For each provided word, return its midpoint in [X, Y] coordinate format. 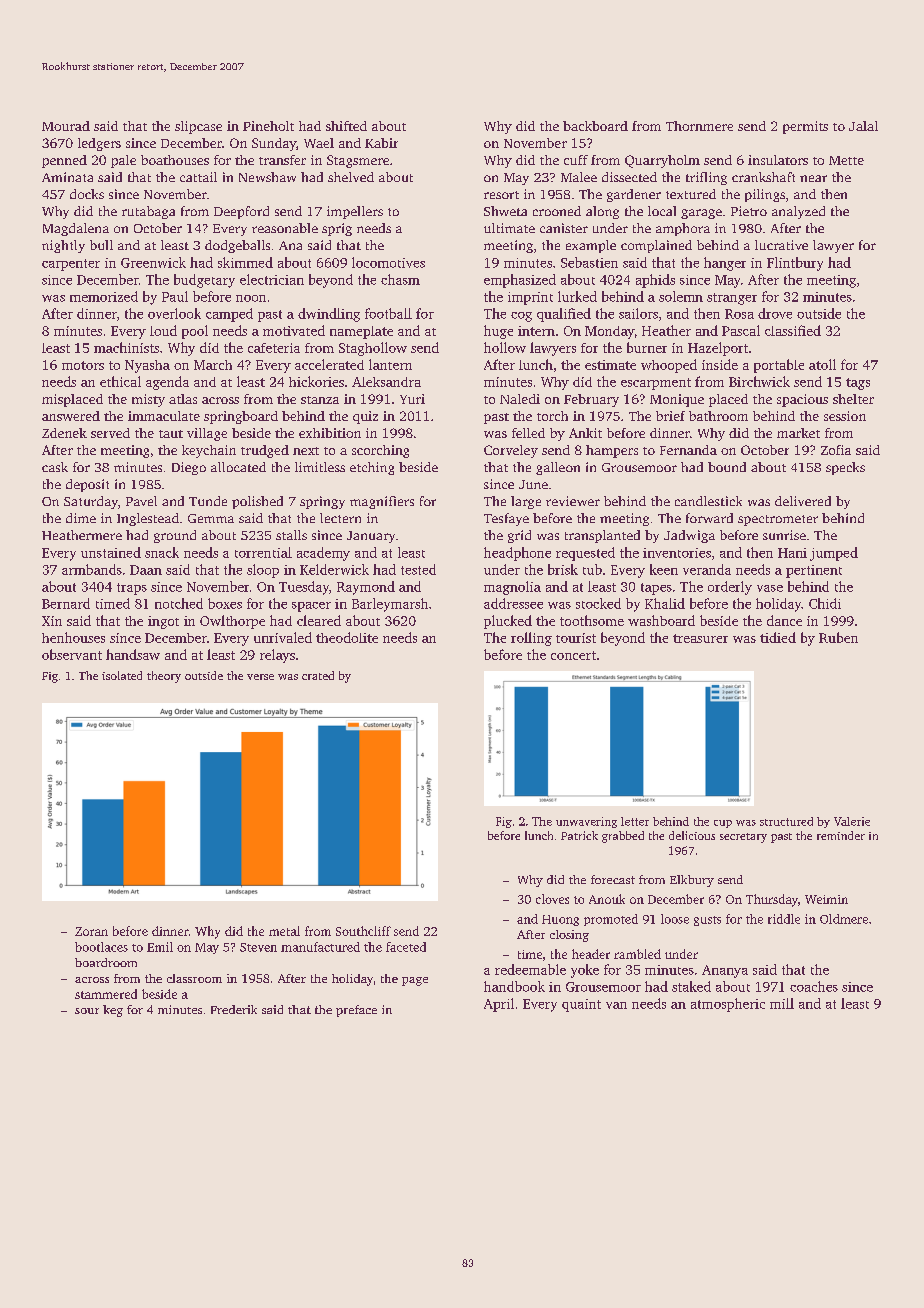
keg [113, 1011]
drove [775, 313]
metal [284, 931]
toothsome [592, 620]
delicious [692, 835]
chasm [400, 279]
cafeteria [274, 348]
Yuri [412, 399]
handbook [514, 986]
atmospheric [728, 1005]
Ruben [838, 637]
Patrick [579, 835]
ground [175, 536]
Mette [846, 160]
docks [87, 194]
